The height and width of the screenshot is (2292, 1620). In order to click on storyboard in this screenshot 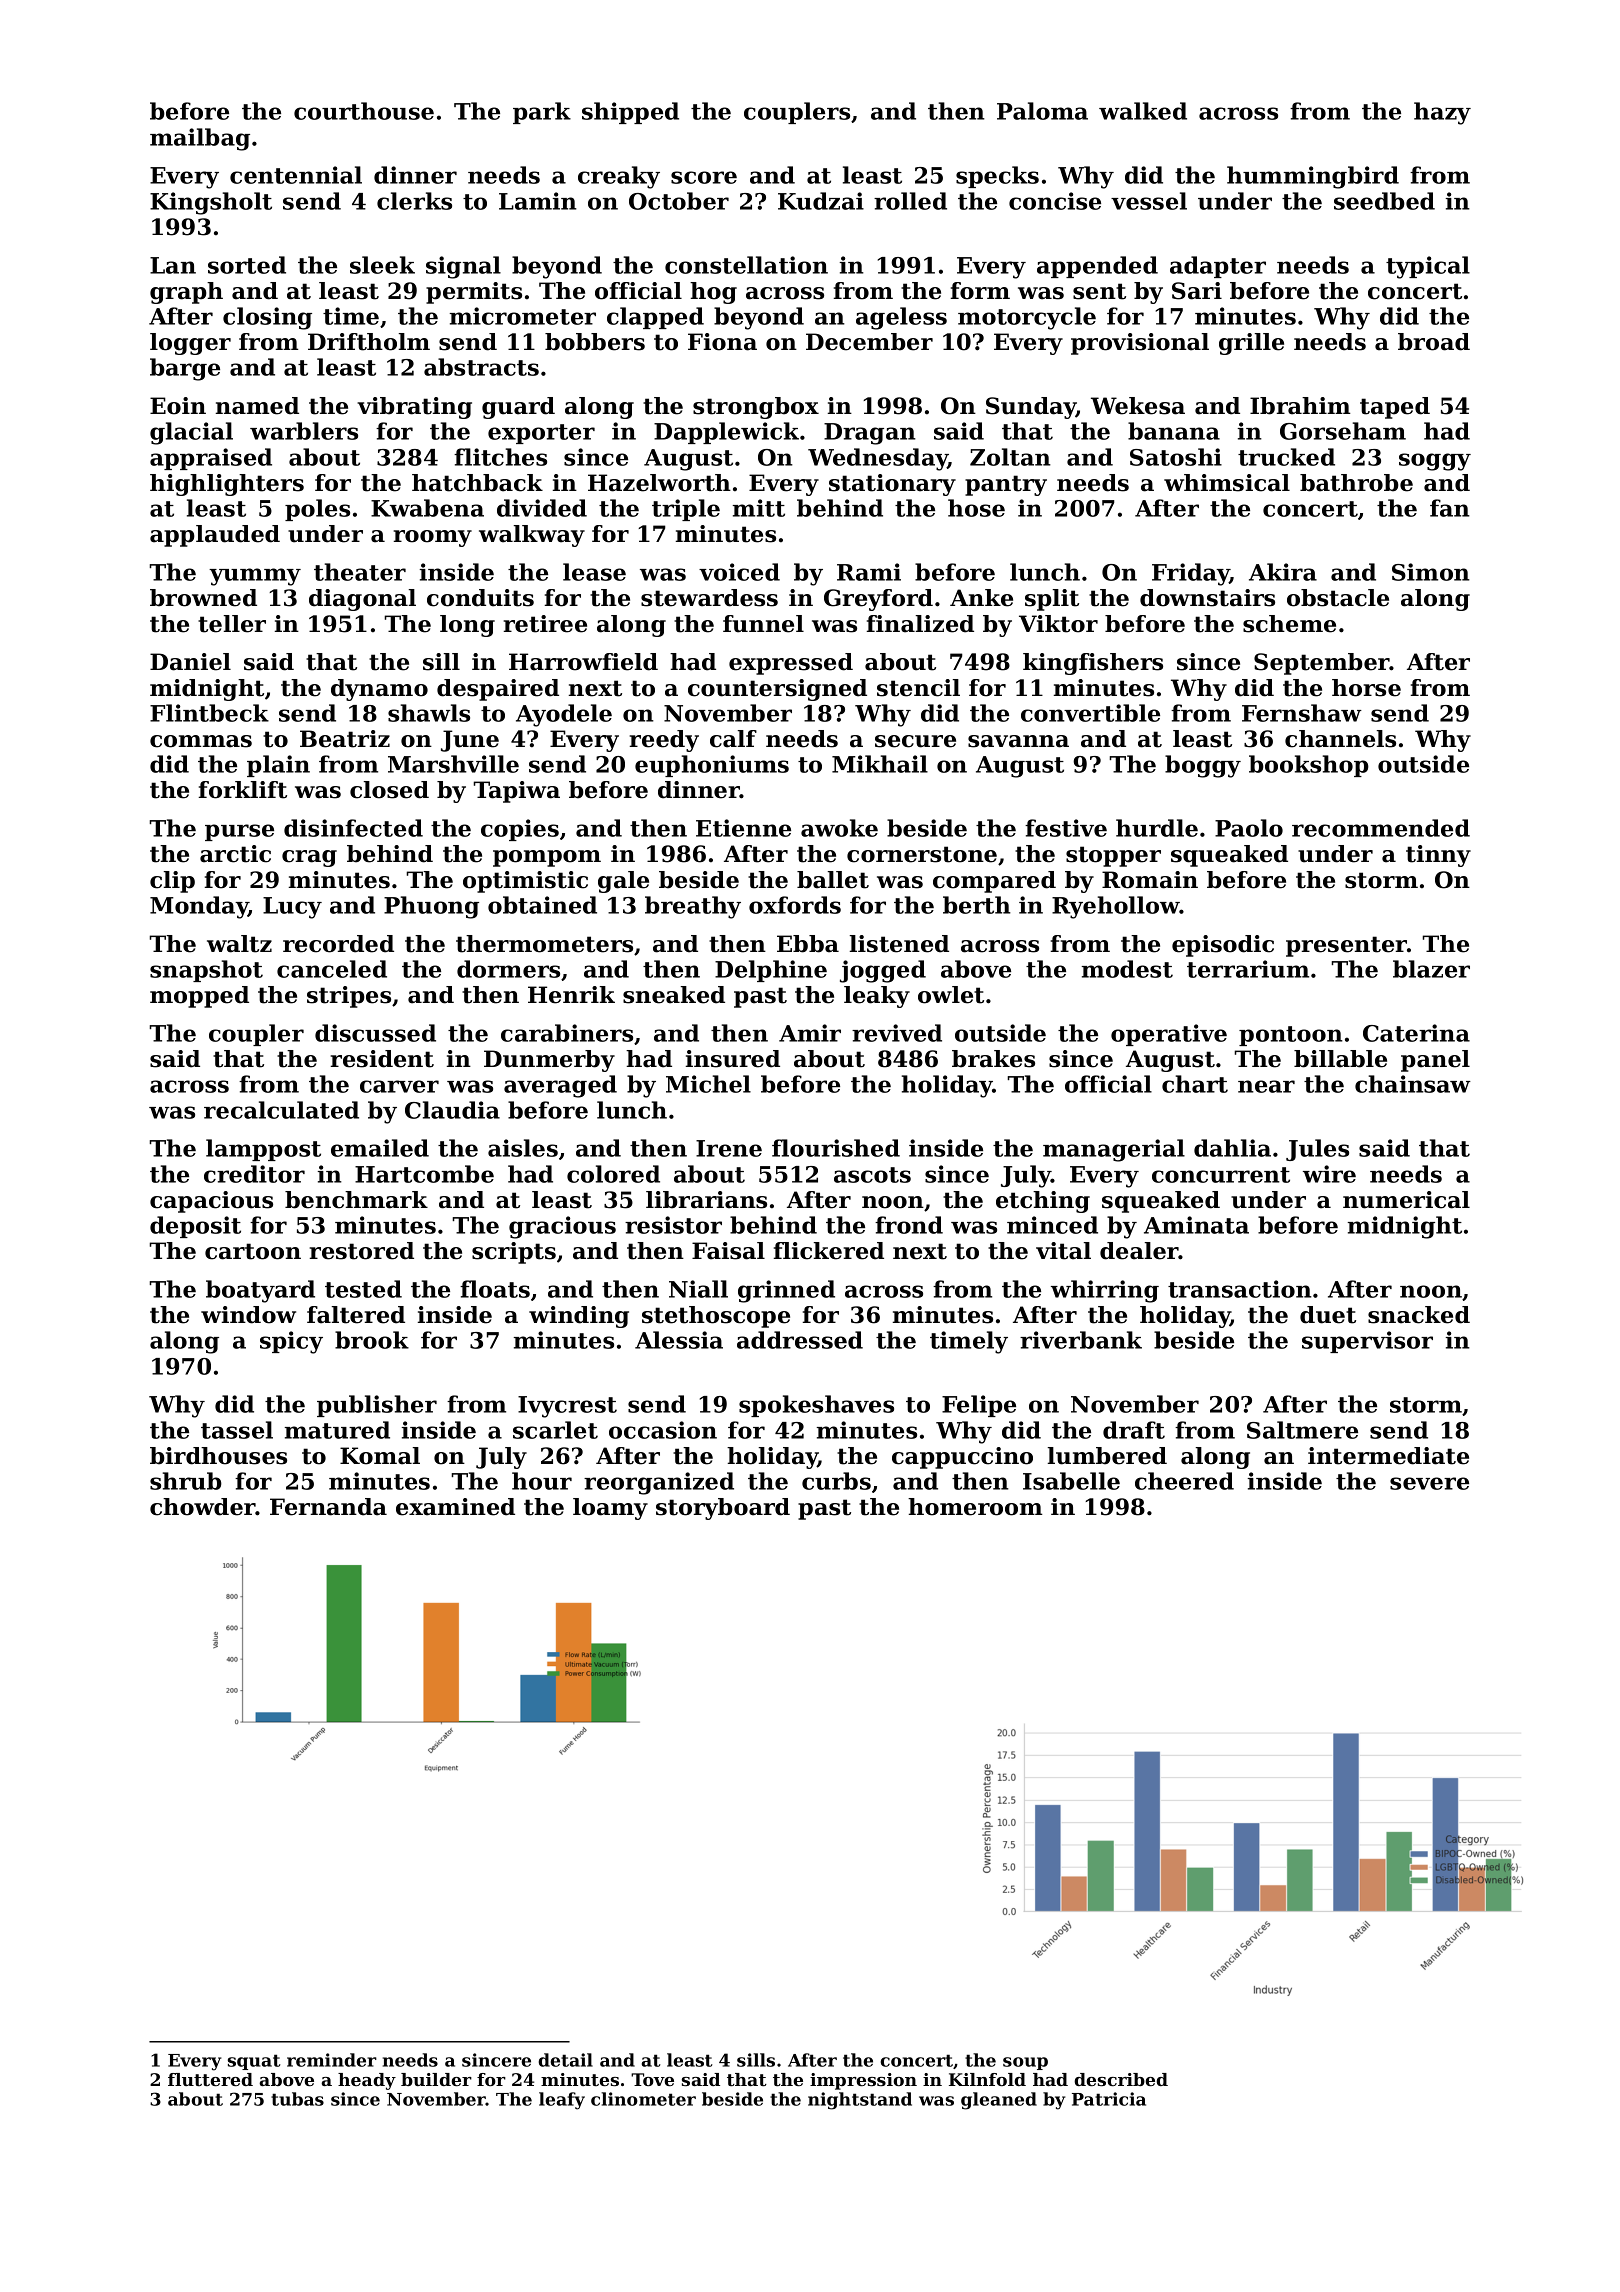, I will do `click(723, 1509)`.
